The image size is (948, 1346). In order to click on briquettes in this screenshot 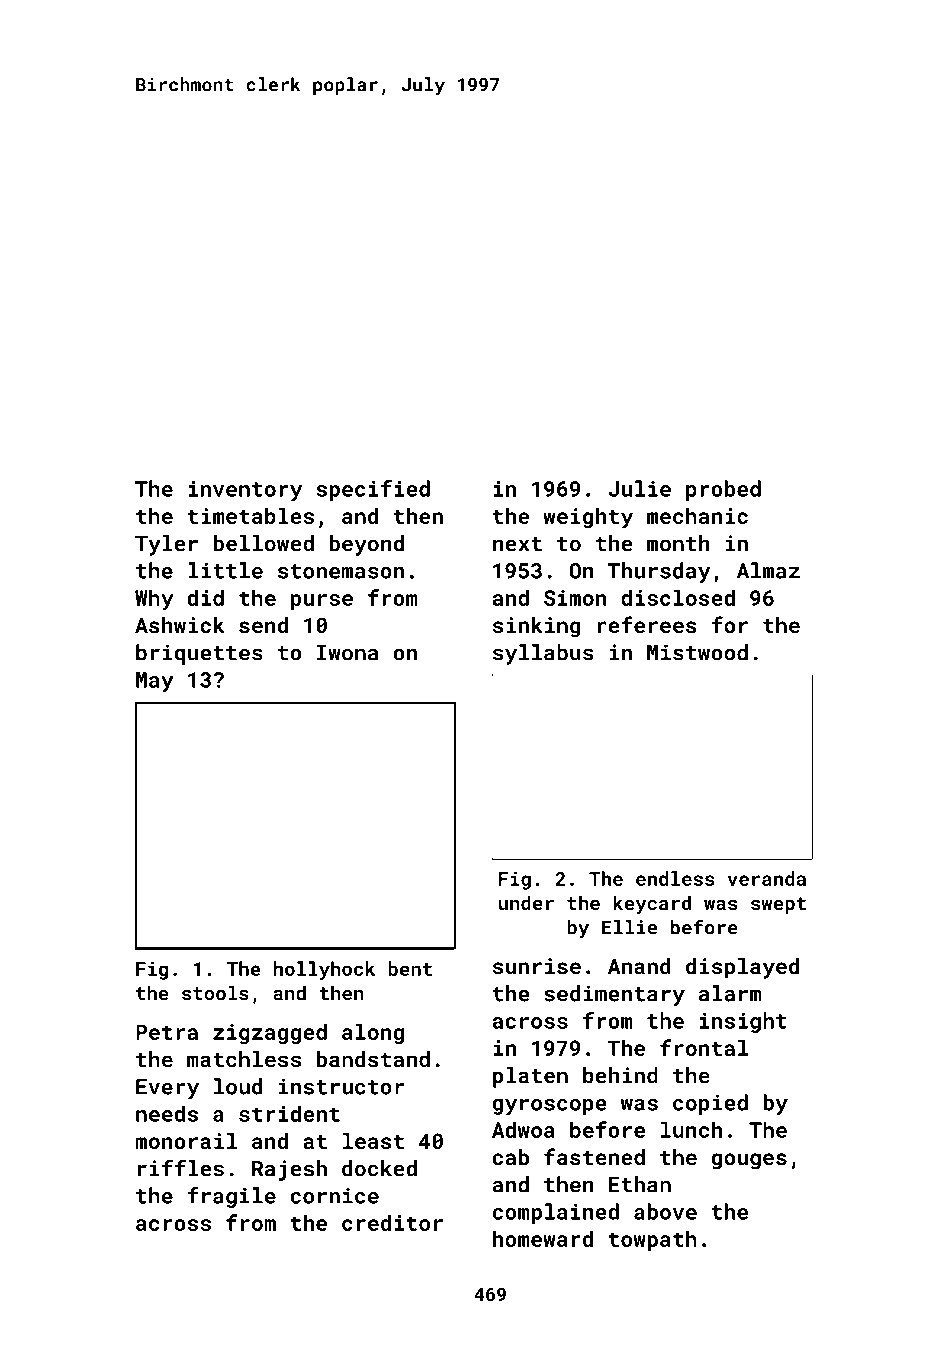, I will do `click(199, 654)`.
